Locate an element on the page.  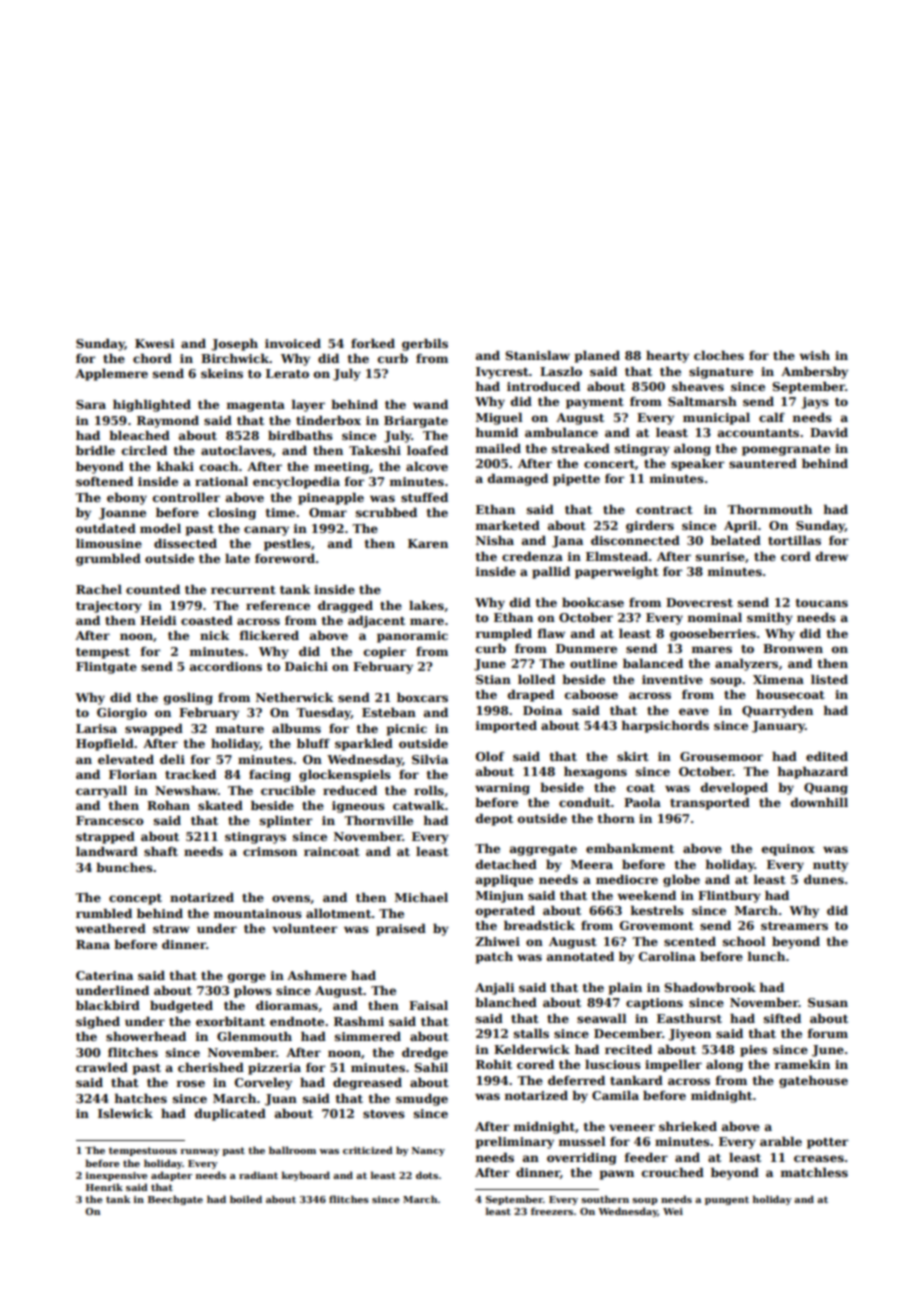
impeller is located at coordinates (673, 1065).
